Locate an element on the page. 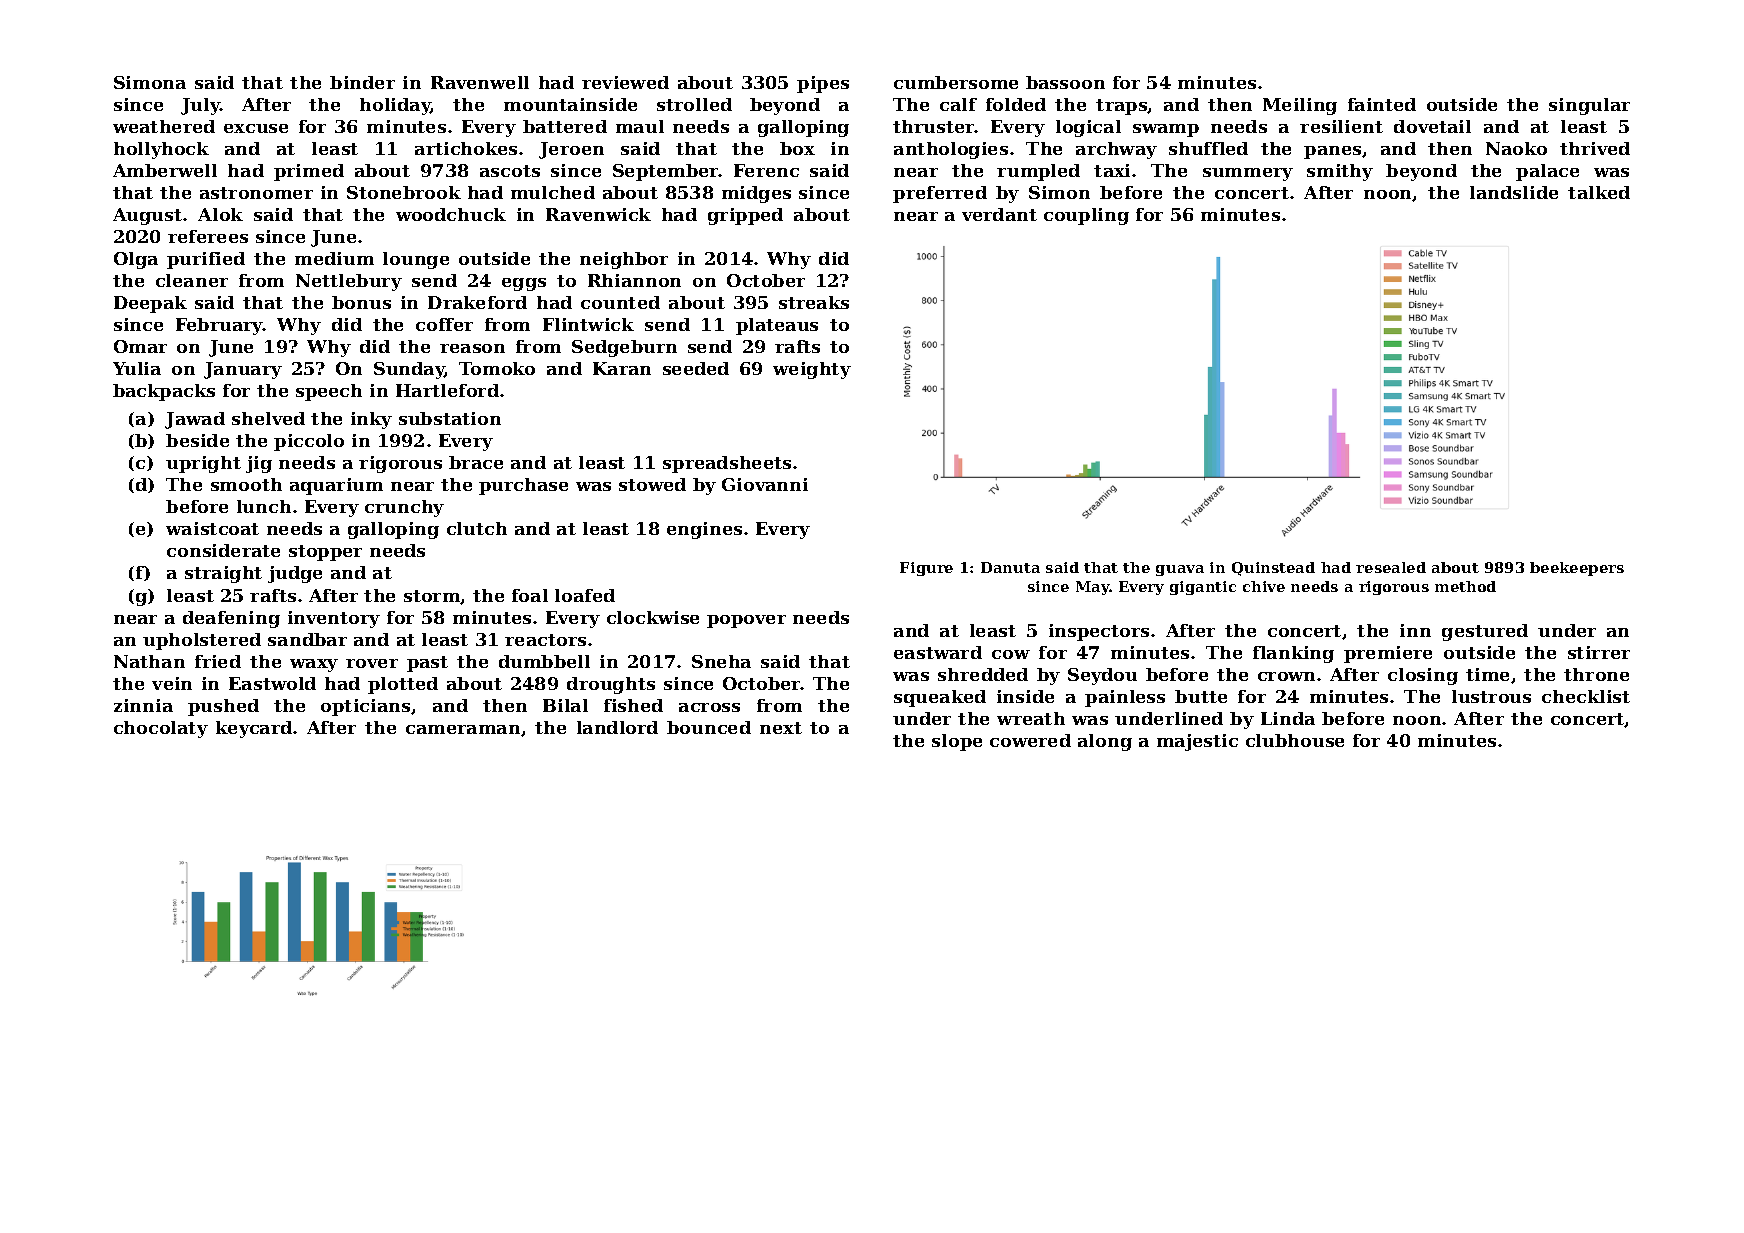  chocolaty is located at coordinates (161, 729).
